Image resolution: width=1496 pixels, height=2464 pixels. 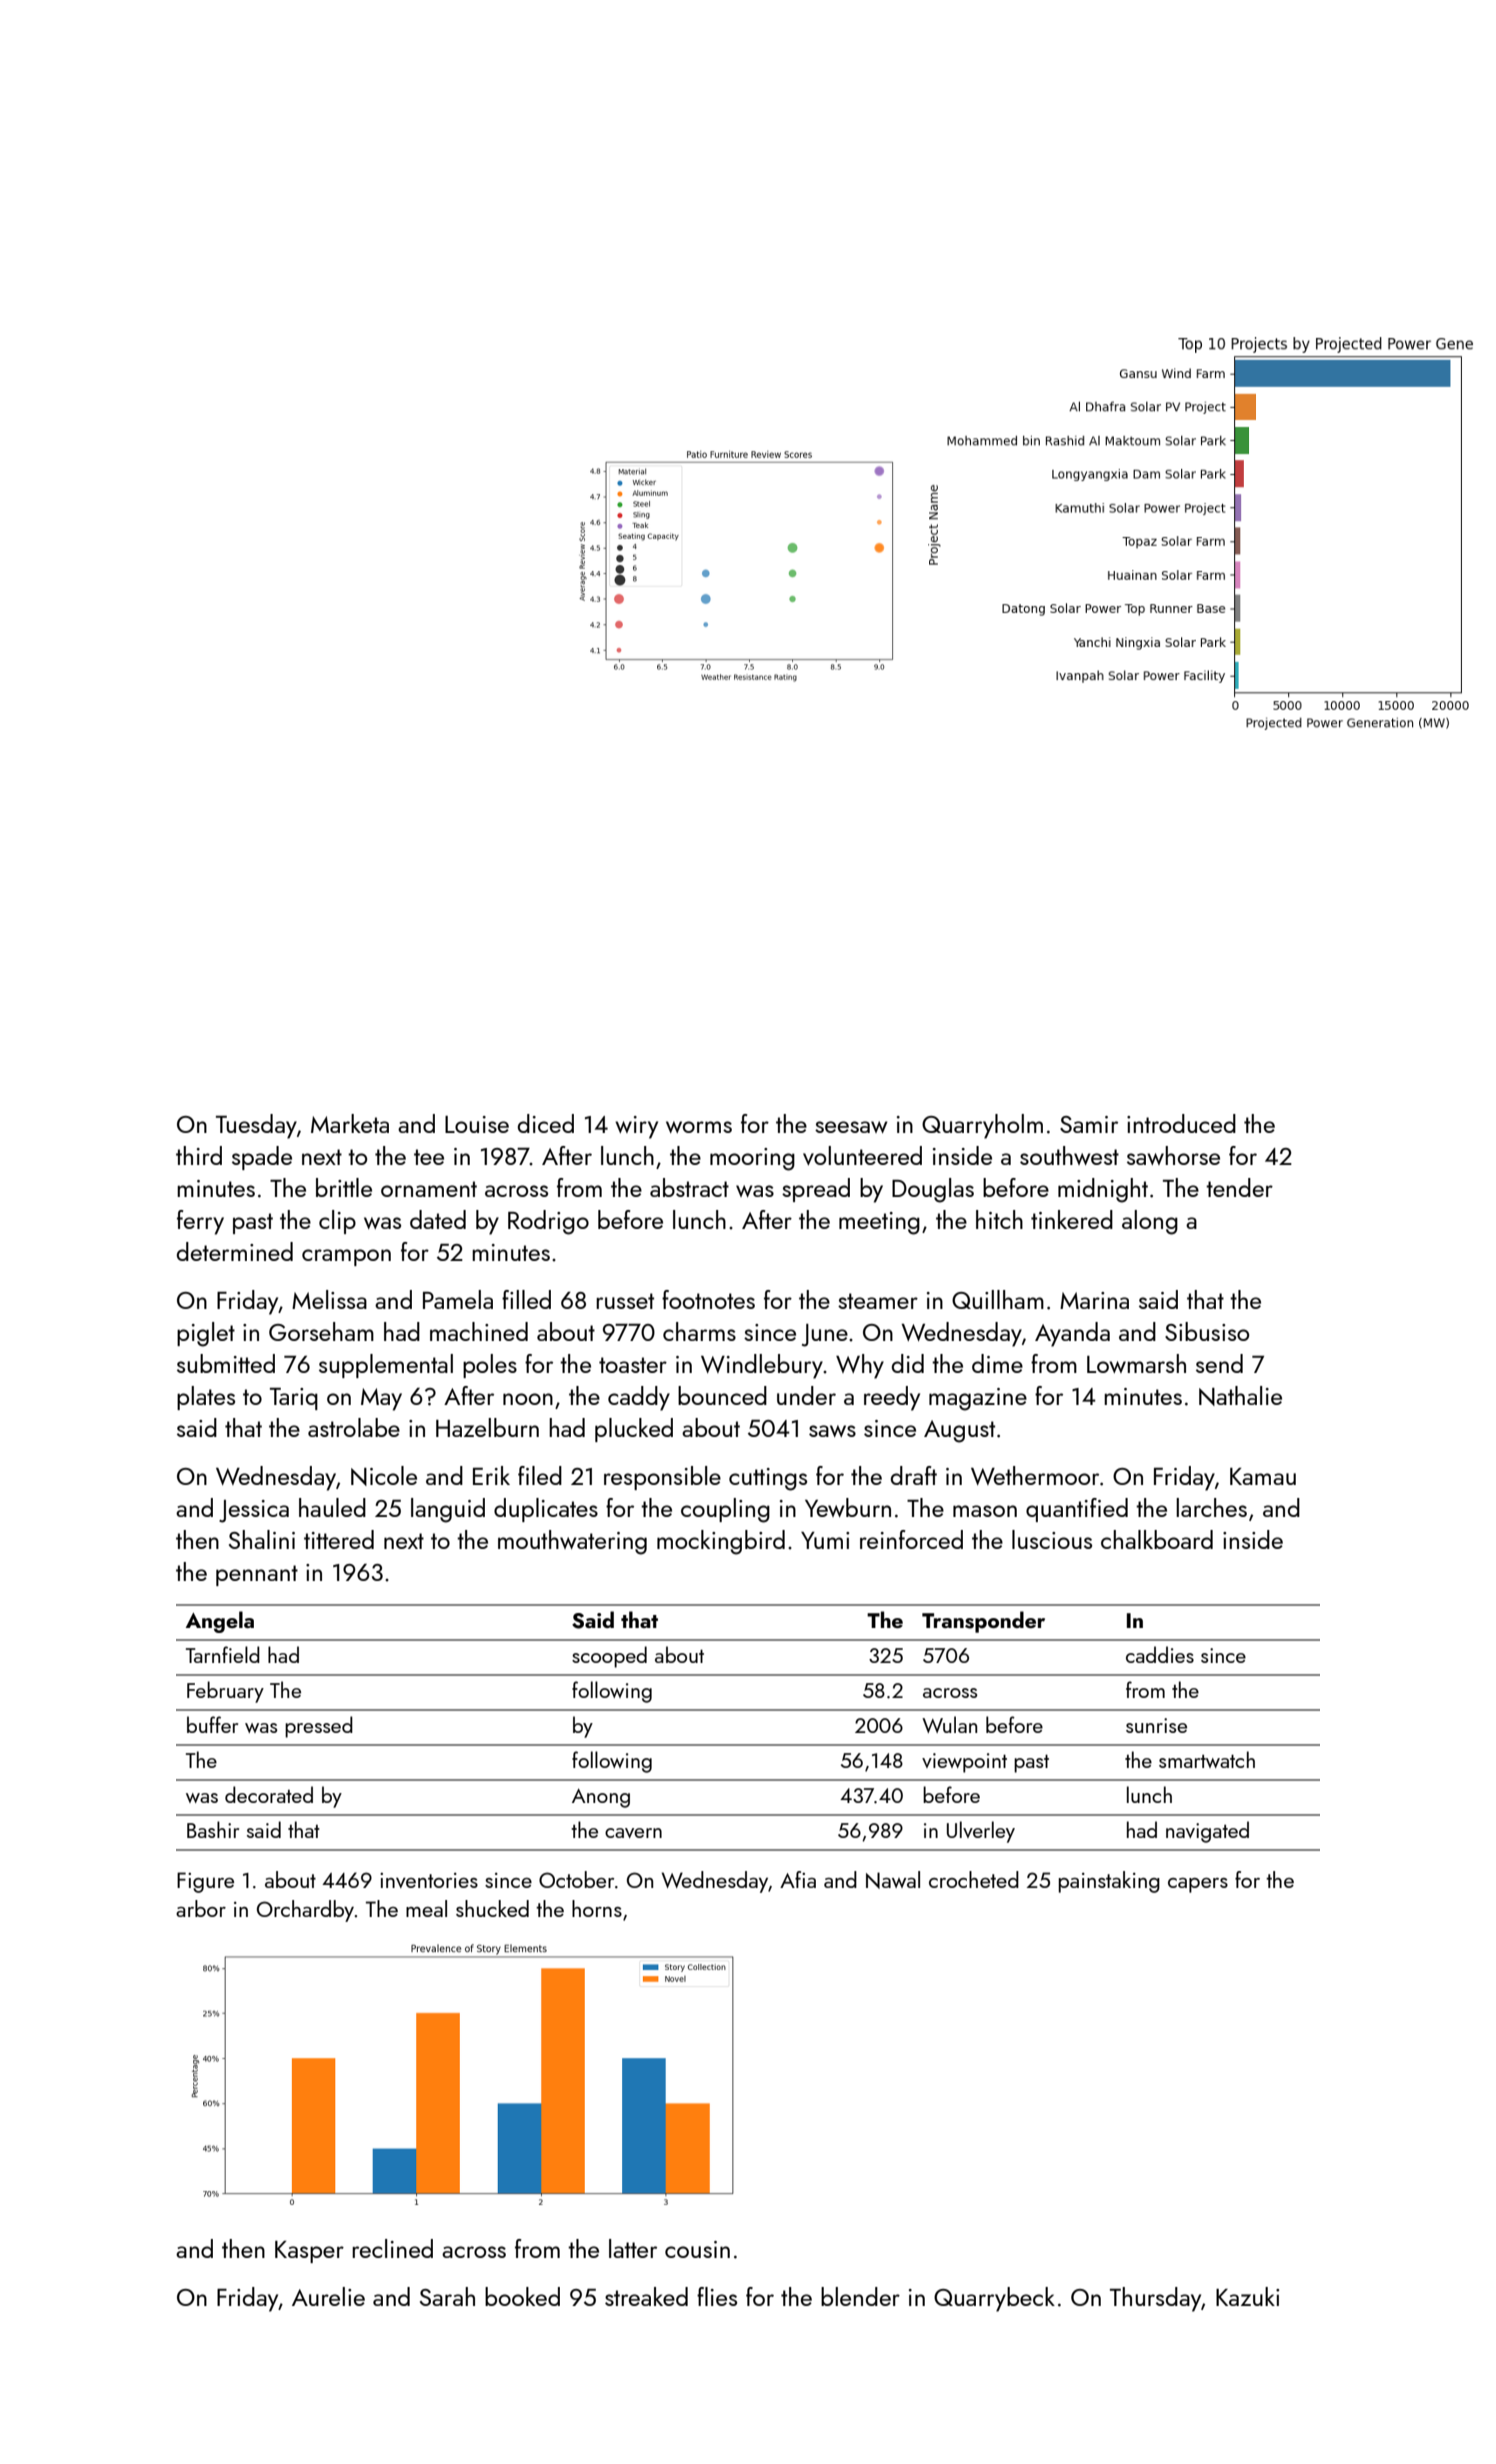 What do you see at coordinates (1239, 1187) in the screenshot?
I see `tender` at bounding box center [1239, 1187].
